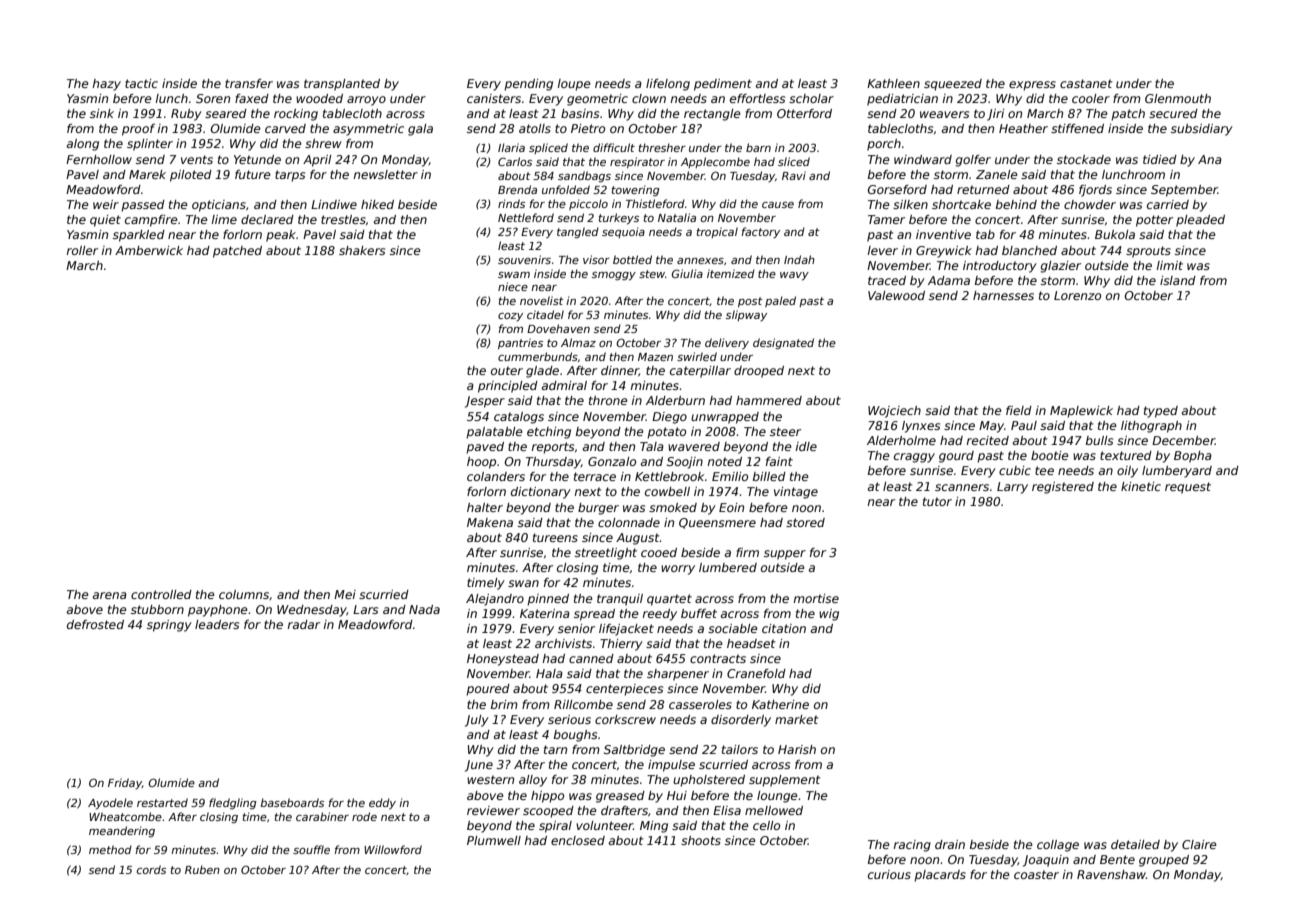 The height and width of the document is (924, 1308). I want to click on September, so click(1184, 191).
